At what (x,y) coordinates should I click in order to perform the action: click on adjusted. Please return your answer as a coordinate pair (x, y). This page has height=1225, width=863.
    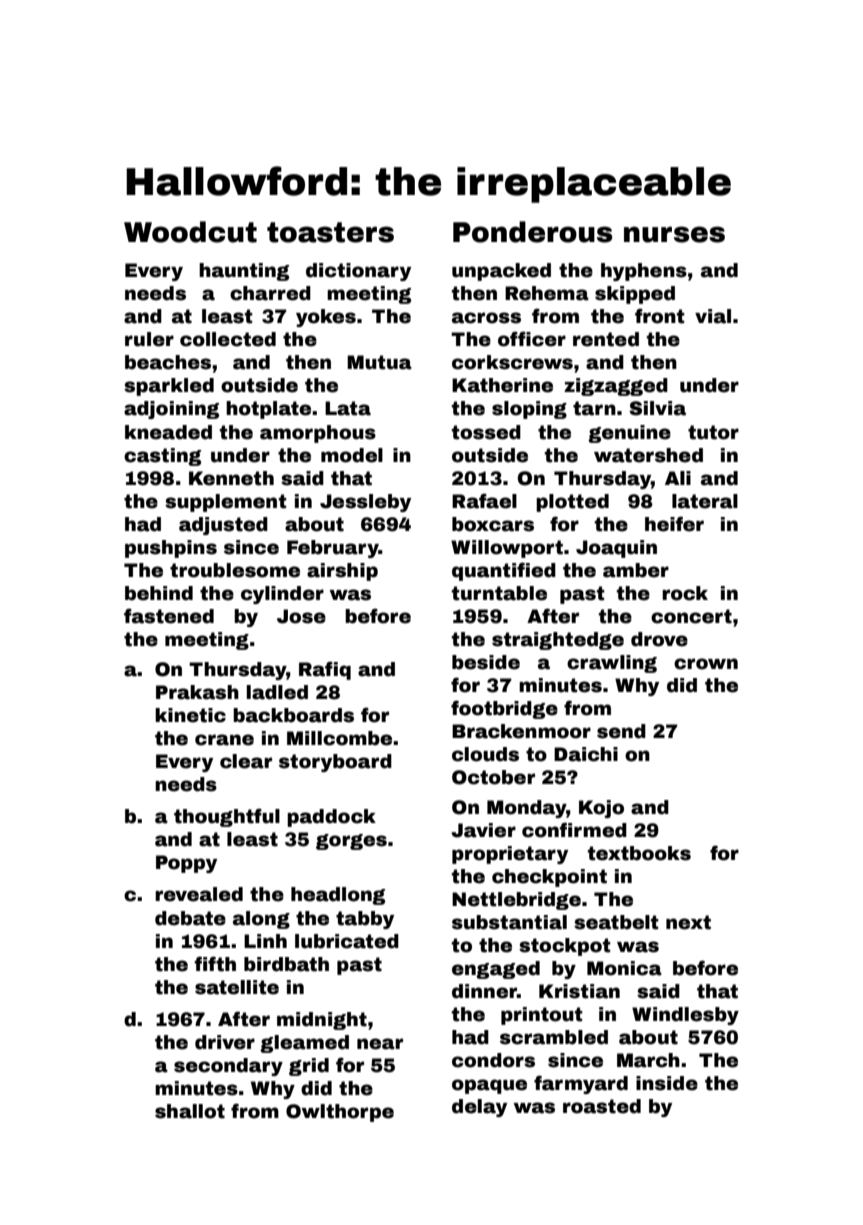
    Looking at the image, I should click on (223, 526).
